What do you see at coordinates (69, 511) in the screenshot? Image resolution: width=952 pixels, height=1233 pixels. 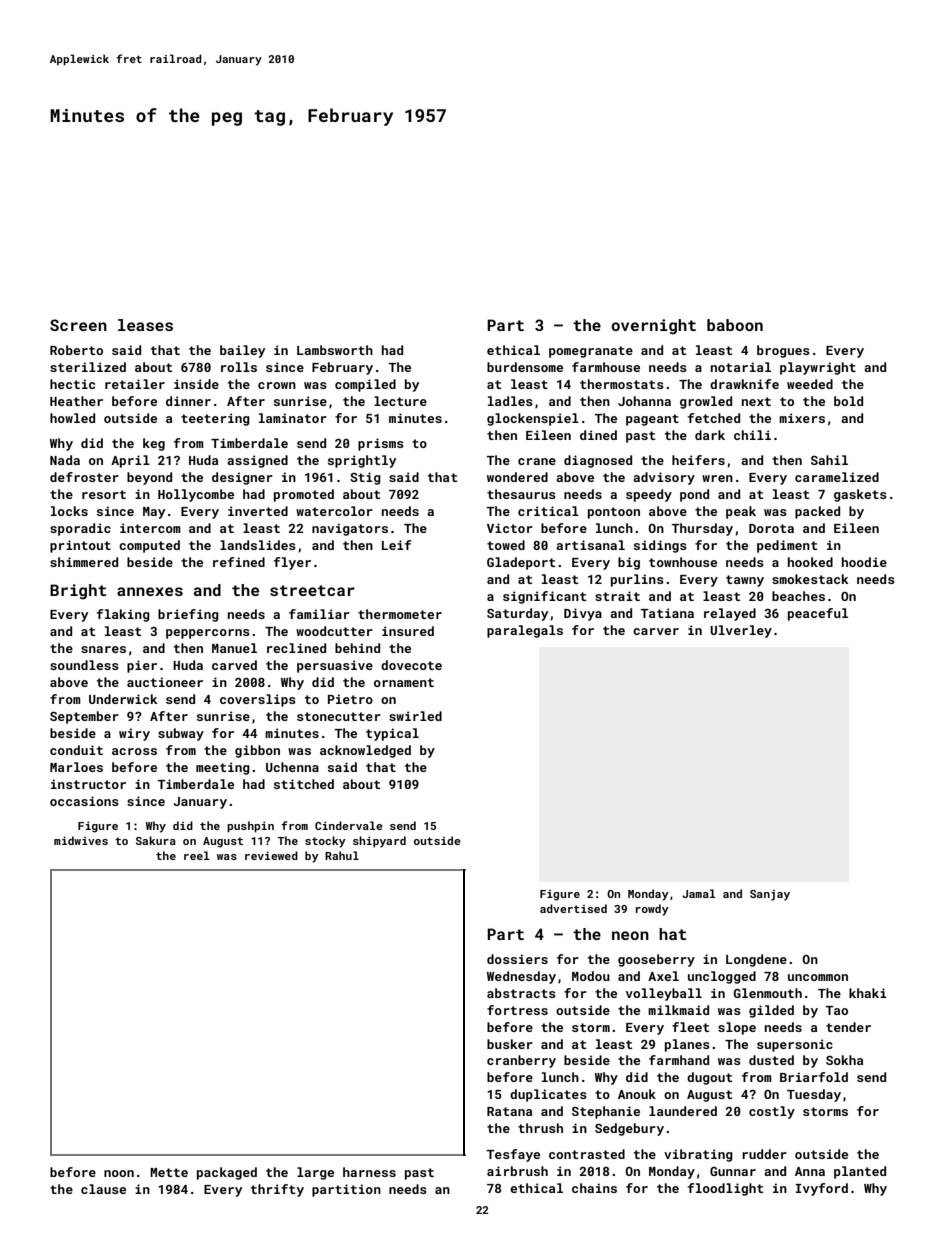 I see `locks` at bounding box center [69, 511].
